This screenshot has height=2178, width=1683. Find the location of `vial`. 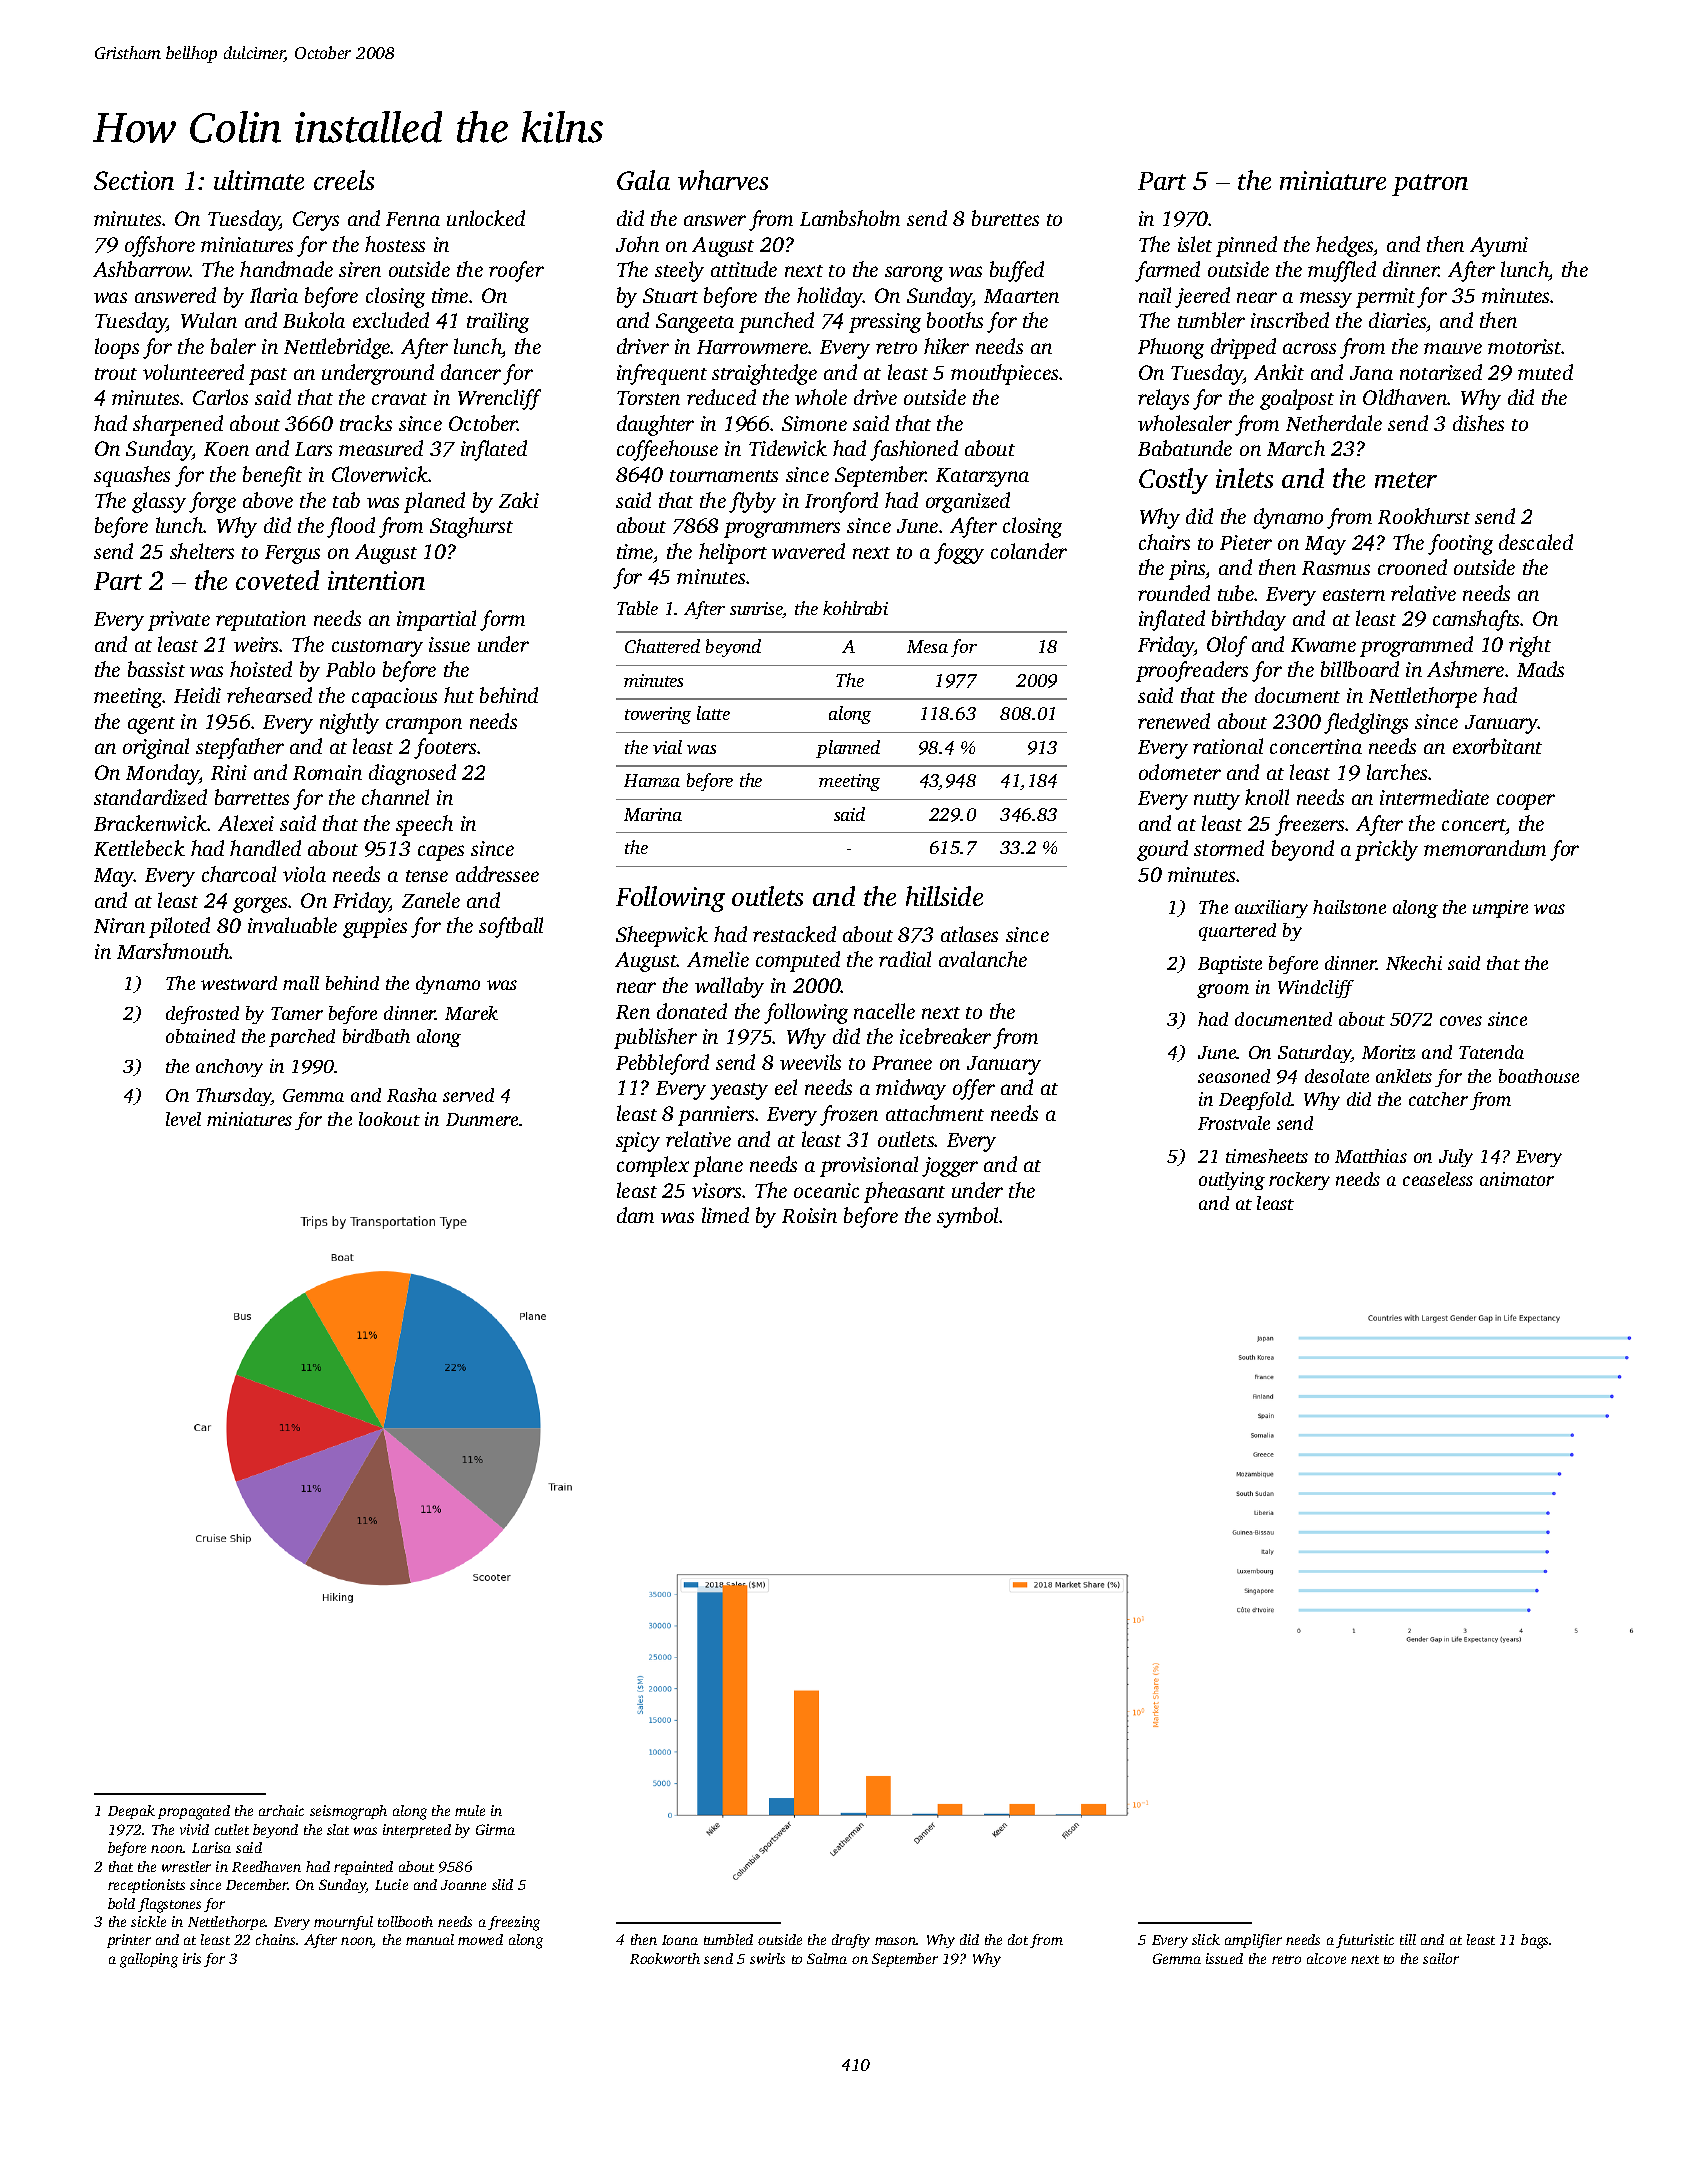

vial is located at coordinates (667, 747).
